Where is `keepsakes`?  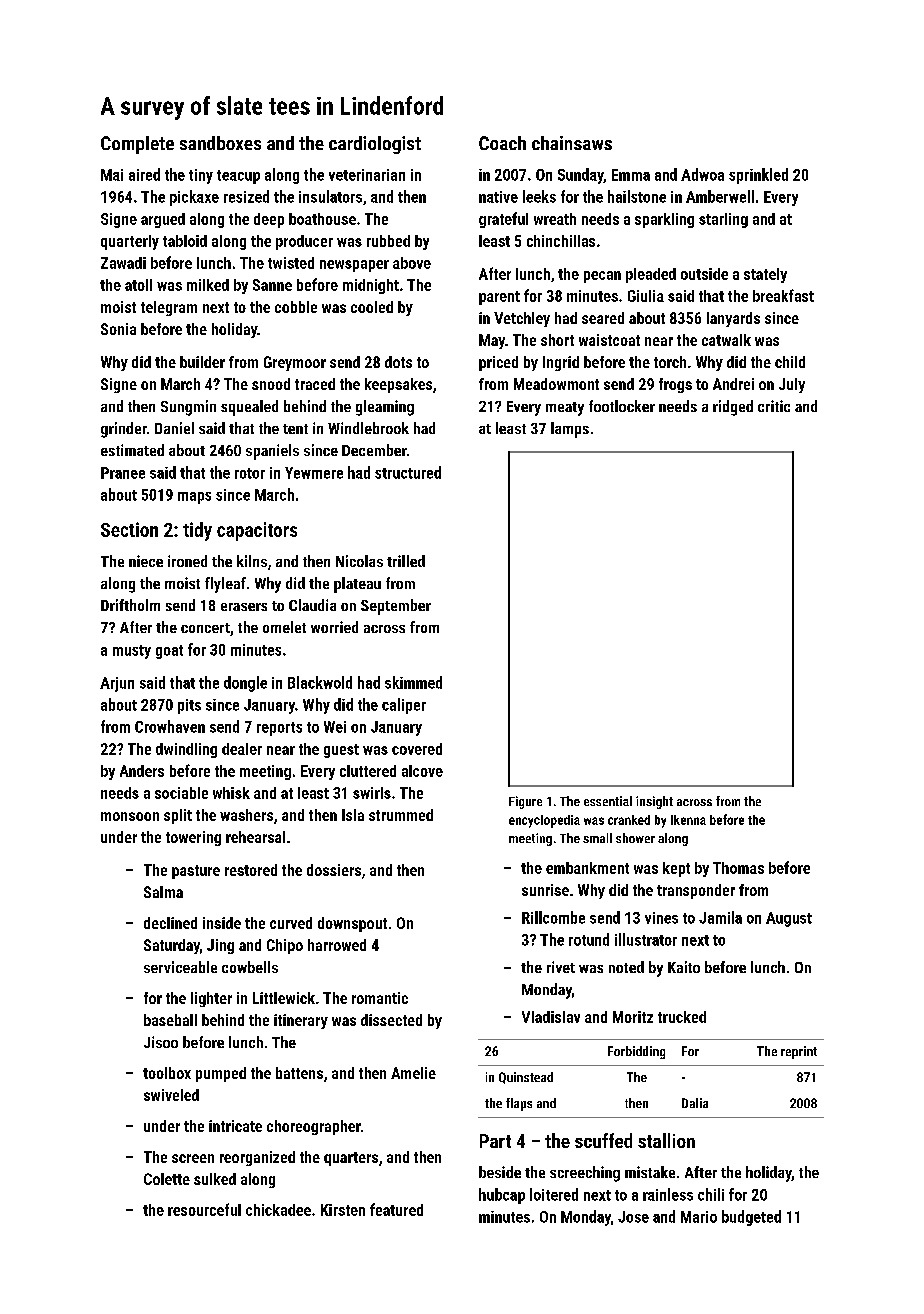 keepsakes is located at coordinates (398, 385).
